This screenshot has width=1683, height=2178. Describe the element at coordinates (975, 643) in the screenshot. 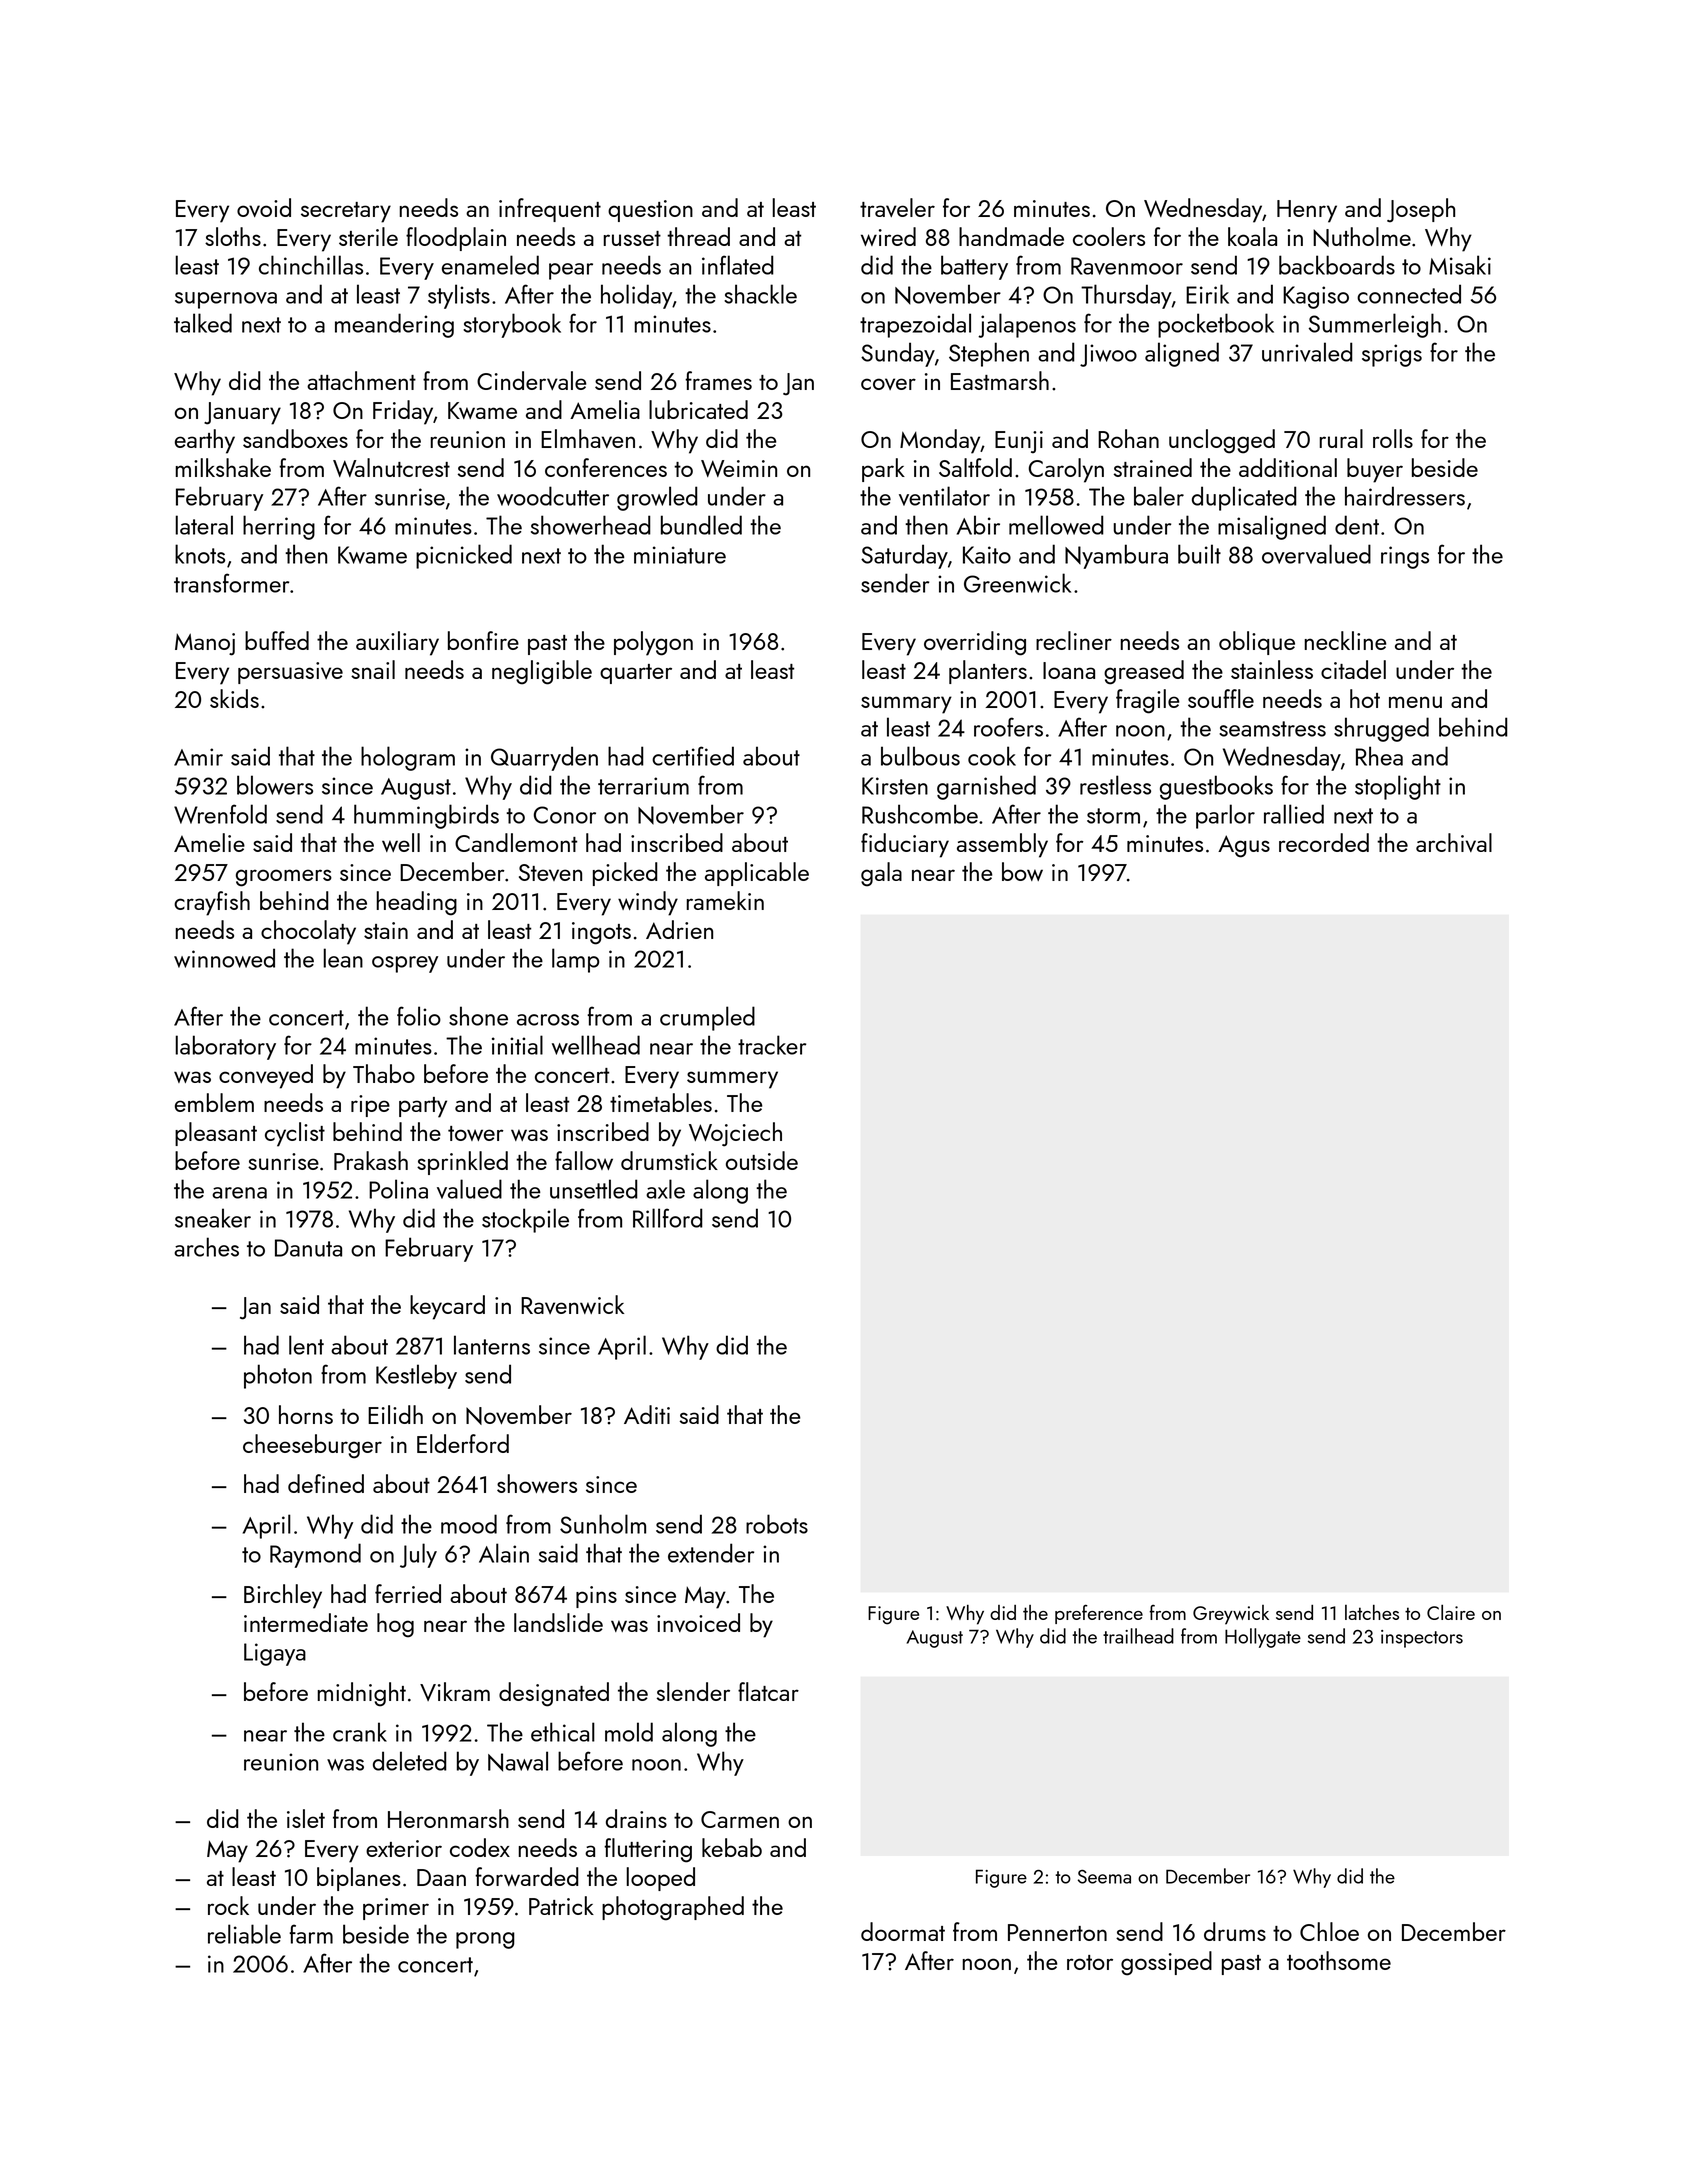

I see `overriding` at that location.
